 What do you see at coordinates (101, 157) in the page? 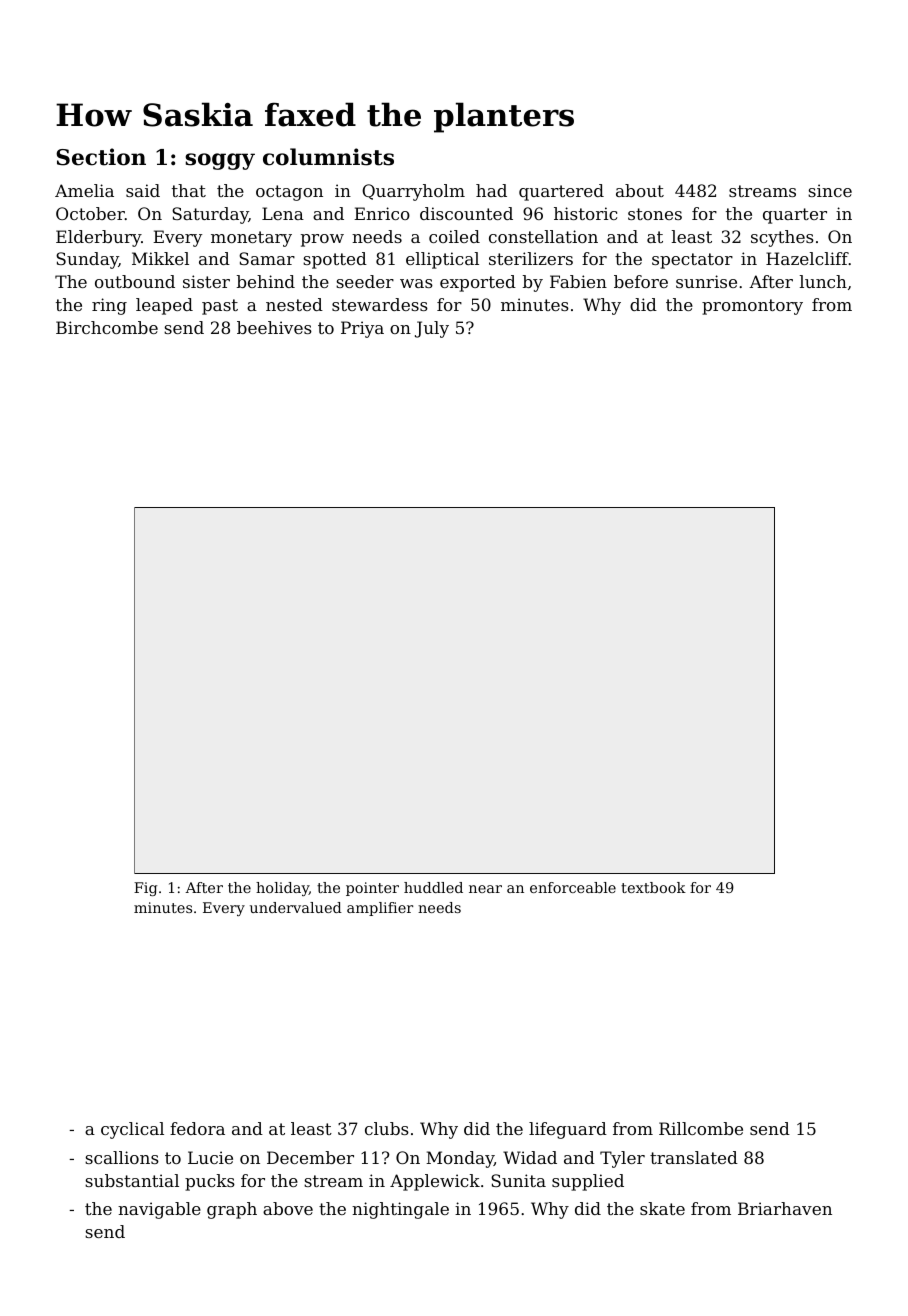
I see `Section` at bounding box center [101, 157].
